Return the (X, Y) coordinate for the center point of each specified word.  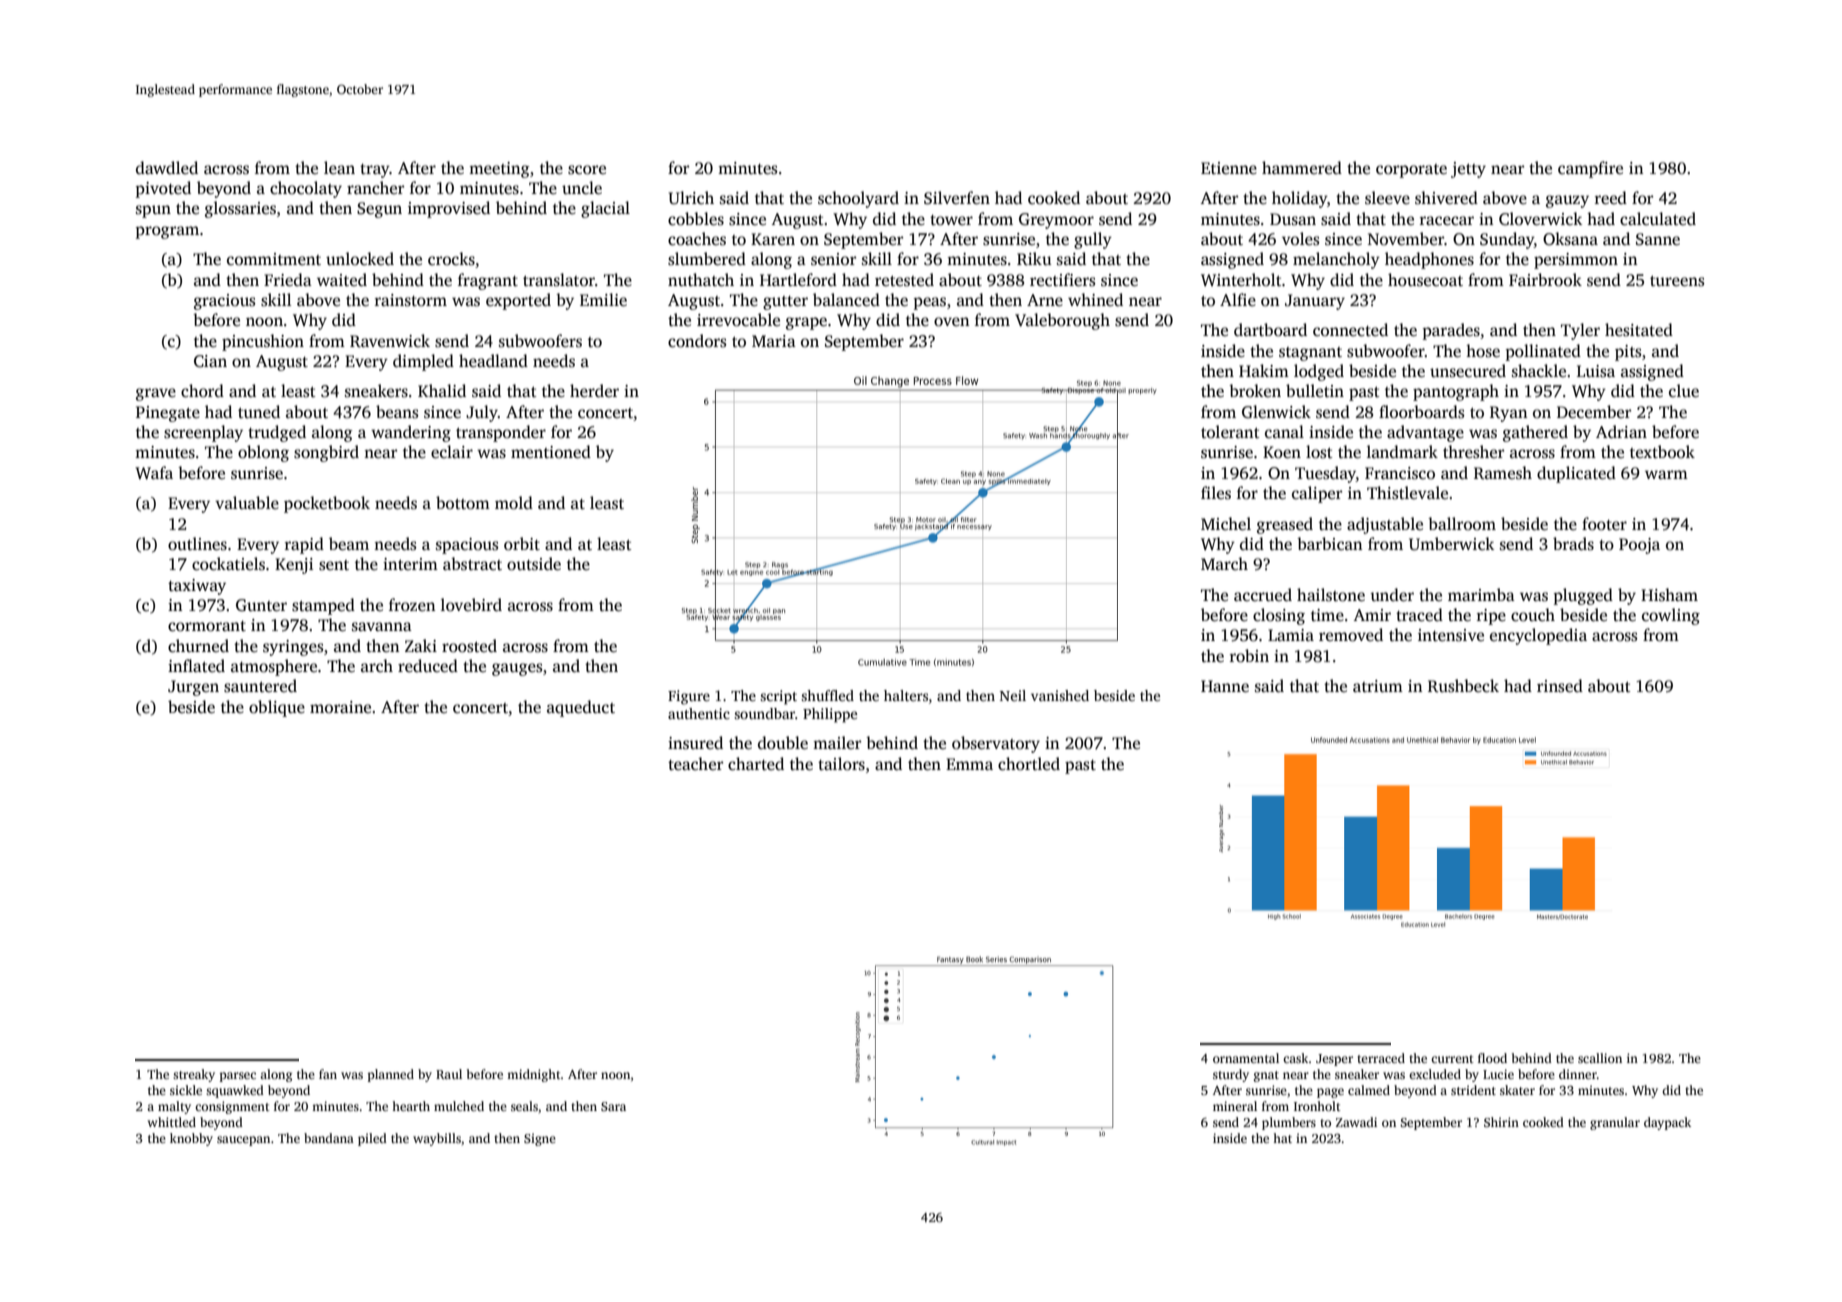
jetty (1468, 170)
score (587, 170)
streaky (194, 1075)
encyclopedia (1538, 636)
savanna (382, 627)
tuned (259, 412)
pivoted (163, 189)
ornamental (1246, 1058)
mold (514, 503)
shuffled (827, 695)
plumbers (1289, 1123)
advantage (1425, 433)
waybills (437, 1139)
